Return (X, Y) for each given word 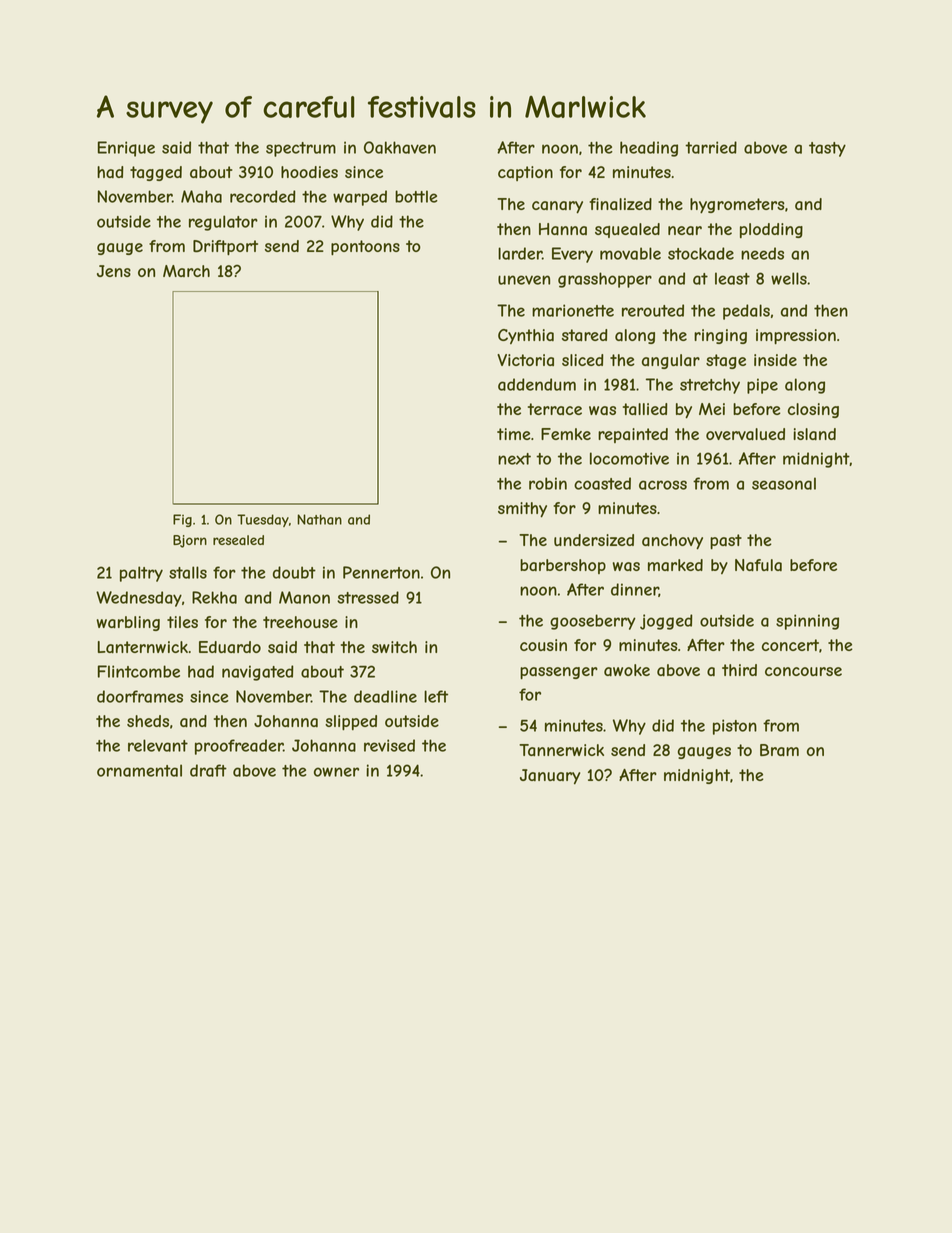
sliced (583, 360)
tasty (827, 149)
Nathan (319, 519)
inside (775, 360)
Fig (182, 520)
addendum (537, 384)
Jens (114, 271)
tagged (156, 173)
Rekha (214, 597)
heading (649, 149)
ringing (720, 336)
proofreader (239, 747)
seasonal (784, 483)
